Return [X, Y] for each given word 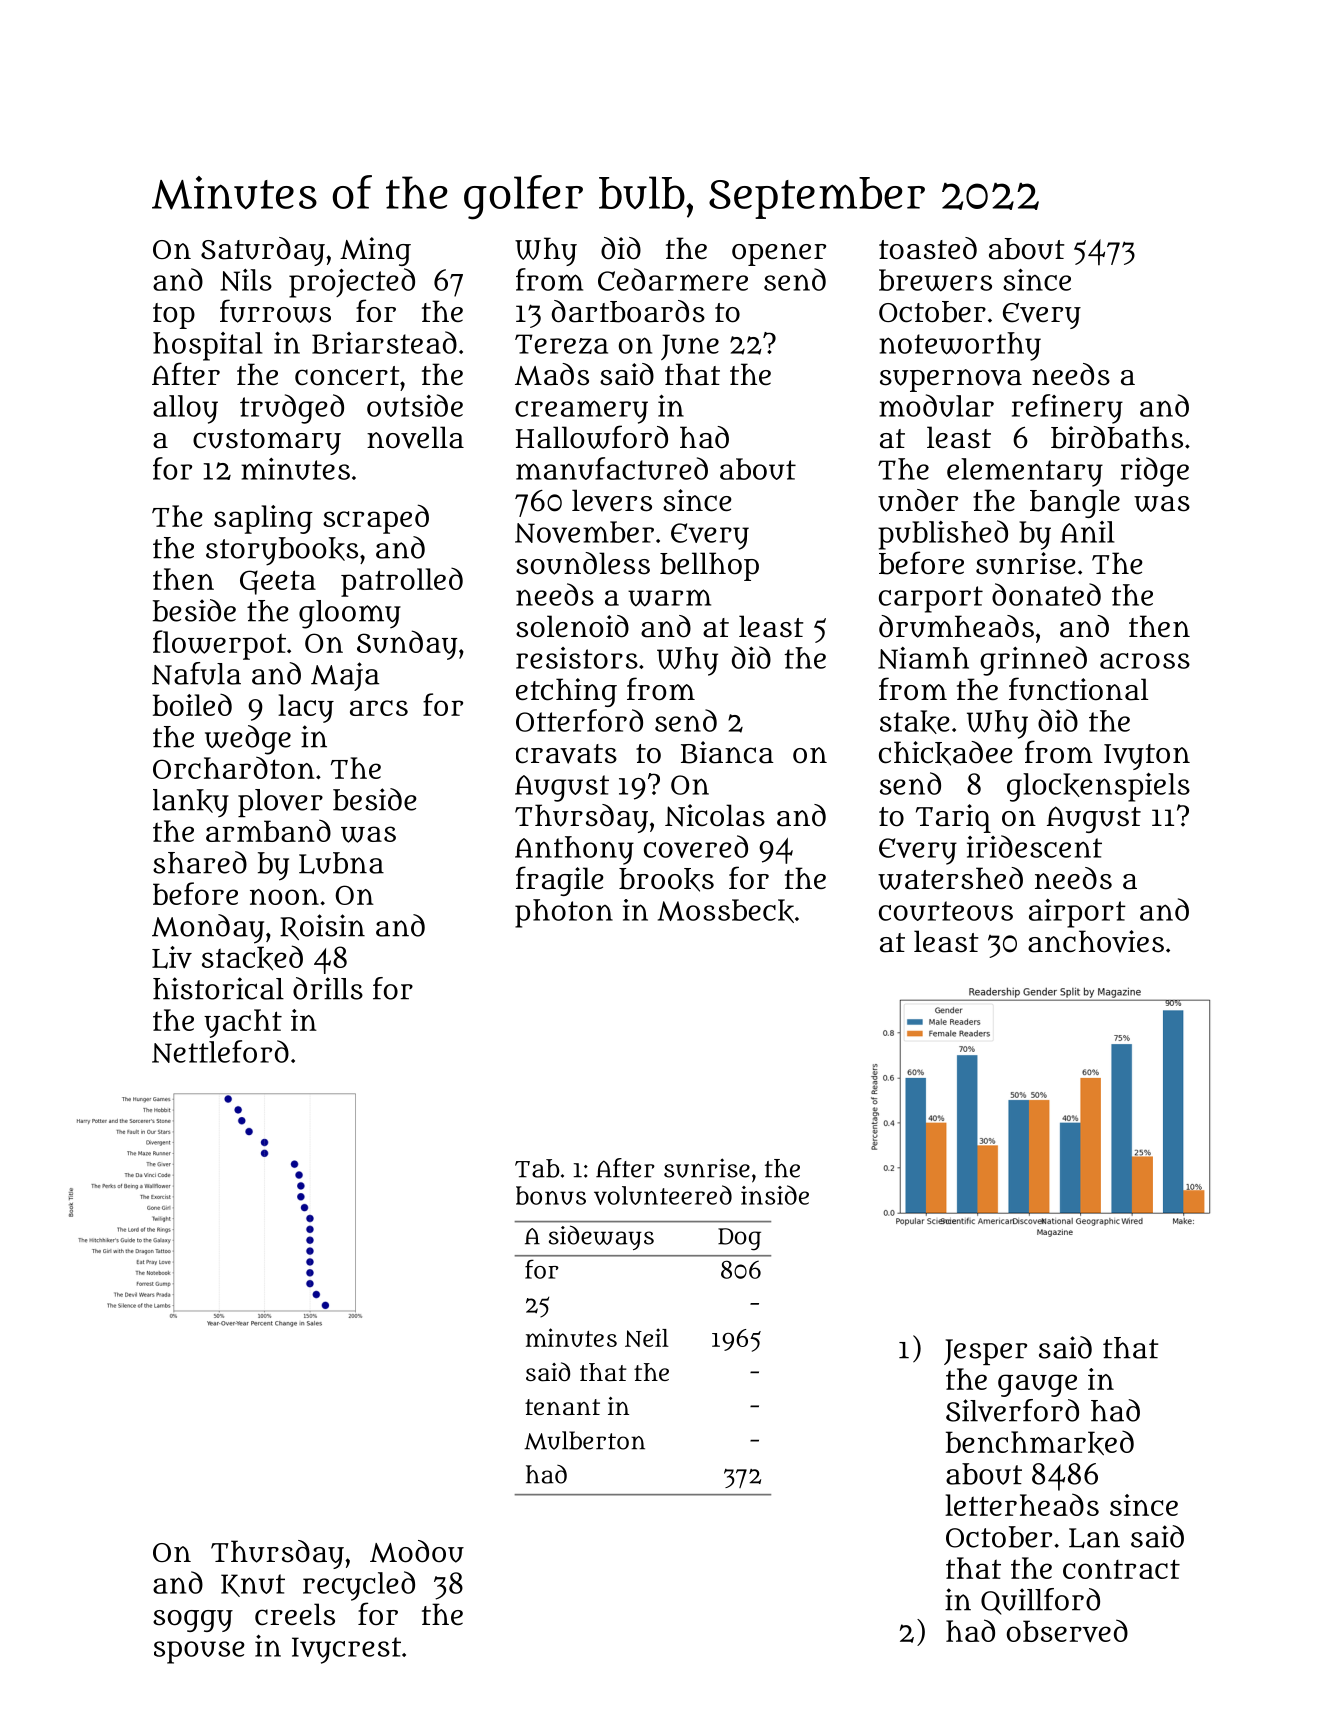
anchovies [1096, 941]
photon [564, 913]
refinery [1067, 409]
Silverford [1012, 1410]
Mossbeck [726, 911]
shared [200, 862]
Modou [417, 1551]
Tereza [561, 344]
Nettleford [220, 1051]
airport [1077, 913]
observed [1067, 1630]
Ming [375, 251]
